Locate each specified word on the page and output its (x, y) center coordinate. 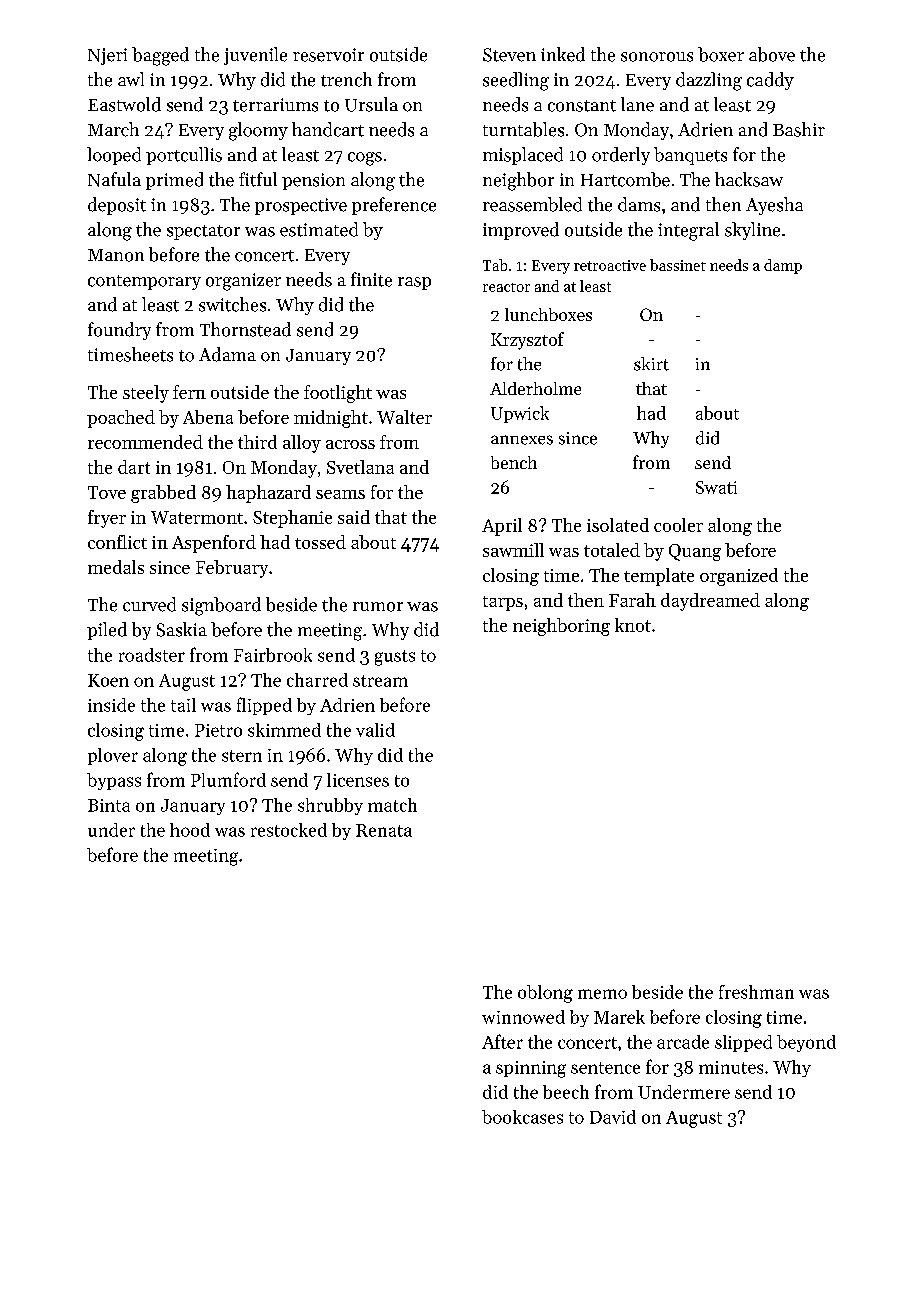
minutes (731, 1067)
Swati (716, 487)
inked (563, 54)
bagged (160, 56)
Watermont (197, 517)
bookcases (522, 1117)
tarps (503, 603)
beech (566, 1092)
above (772, 54)
